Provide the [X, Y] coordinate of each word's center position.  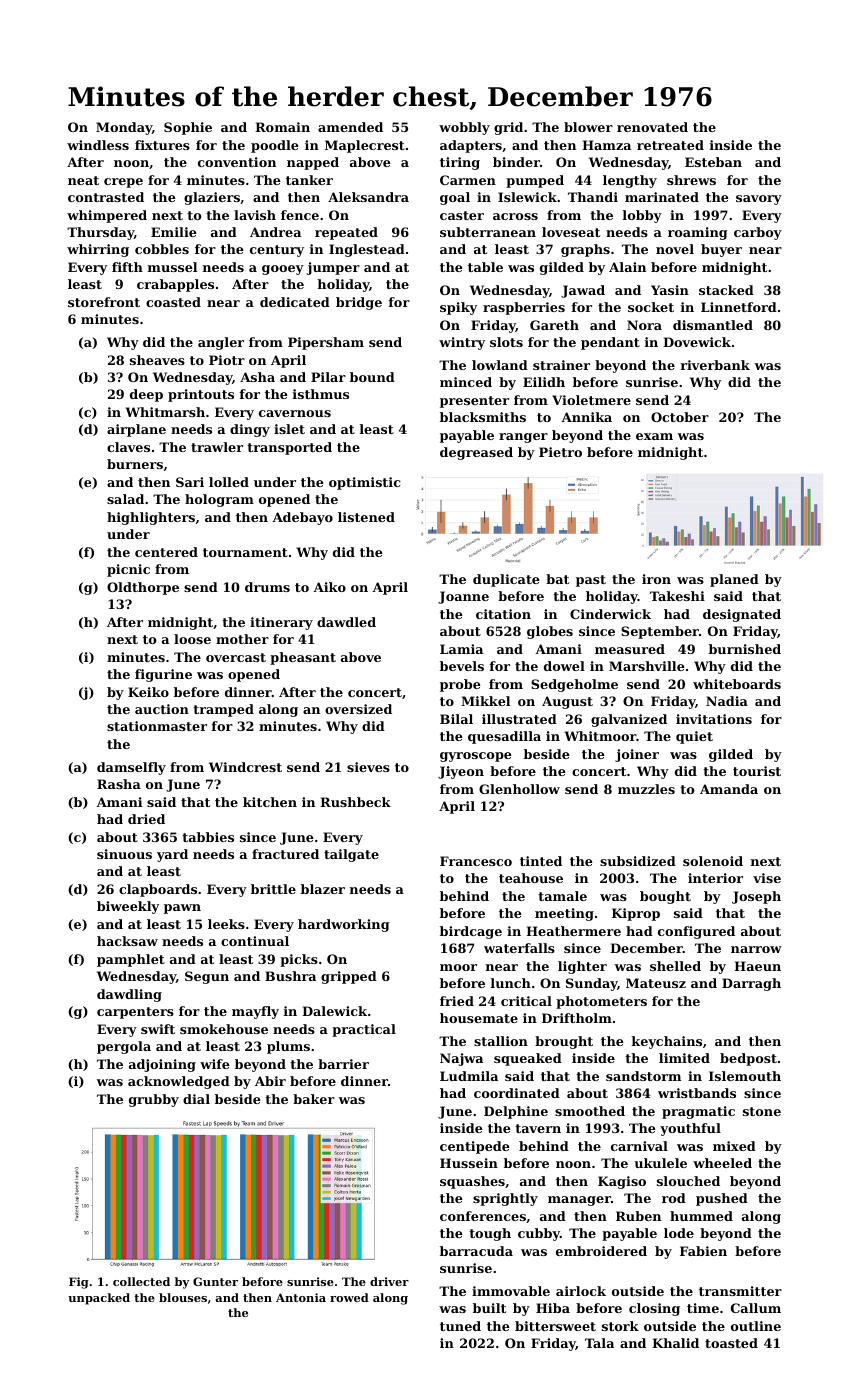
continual [255, 941]
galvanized [629, 720]
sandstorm [643, 1076]
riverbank [715, 365]
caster [462, 215]
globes [550, 632]
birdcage [471, 932]
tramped [223, 710]
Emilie [174, 232]
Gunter [215, 1281]
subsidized [638, 861]
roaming [698, 233]
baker [314, 1099]
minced [466, 382]
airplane [136, 430]
